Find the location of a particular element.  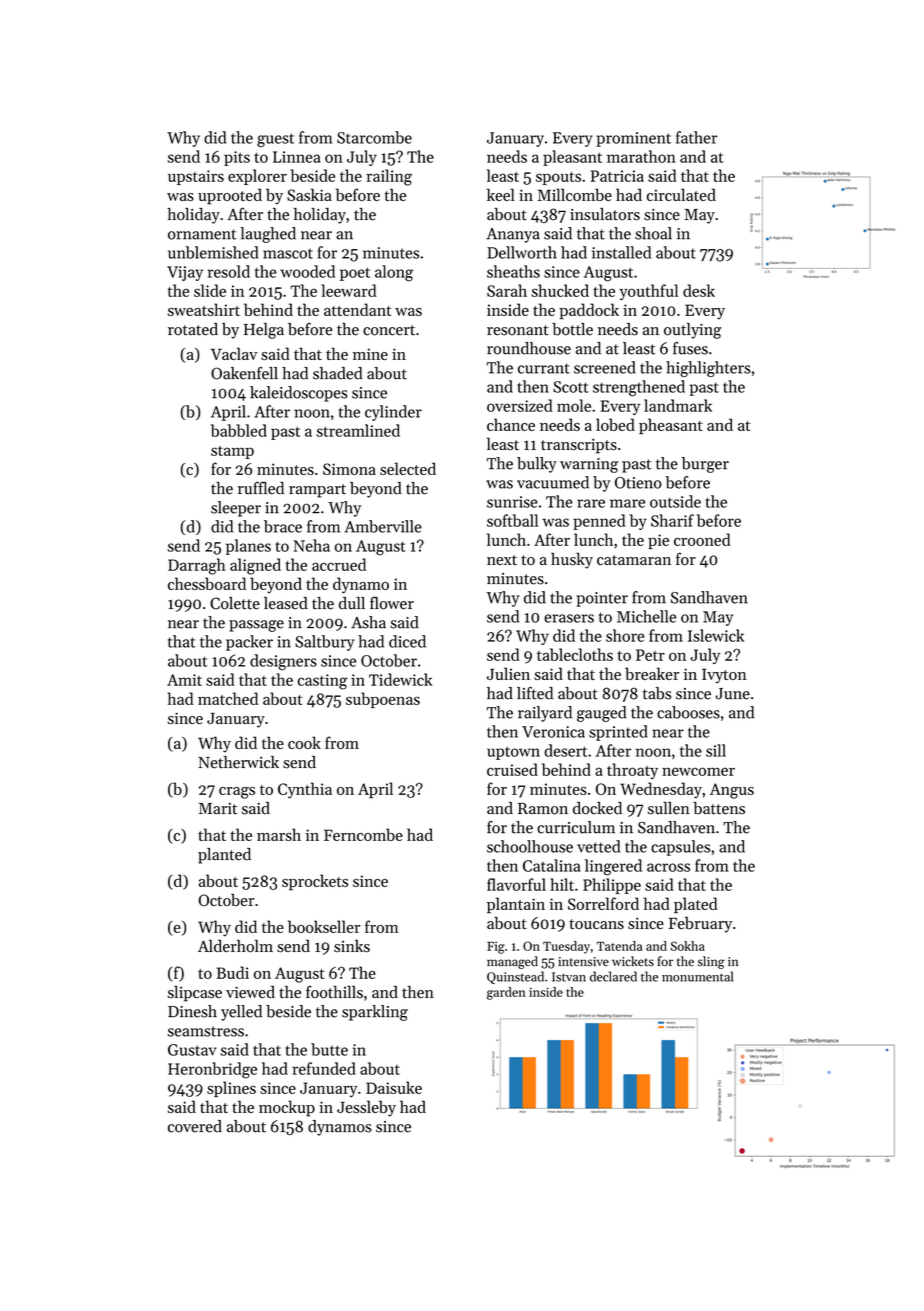

uptown is located at coordinates (513, 753).
